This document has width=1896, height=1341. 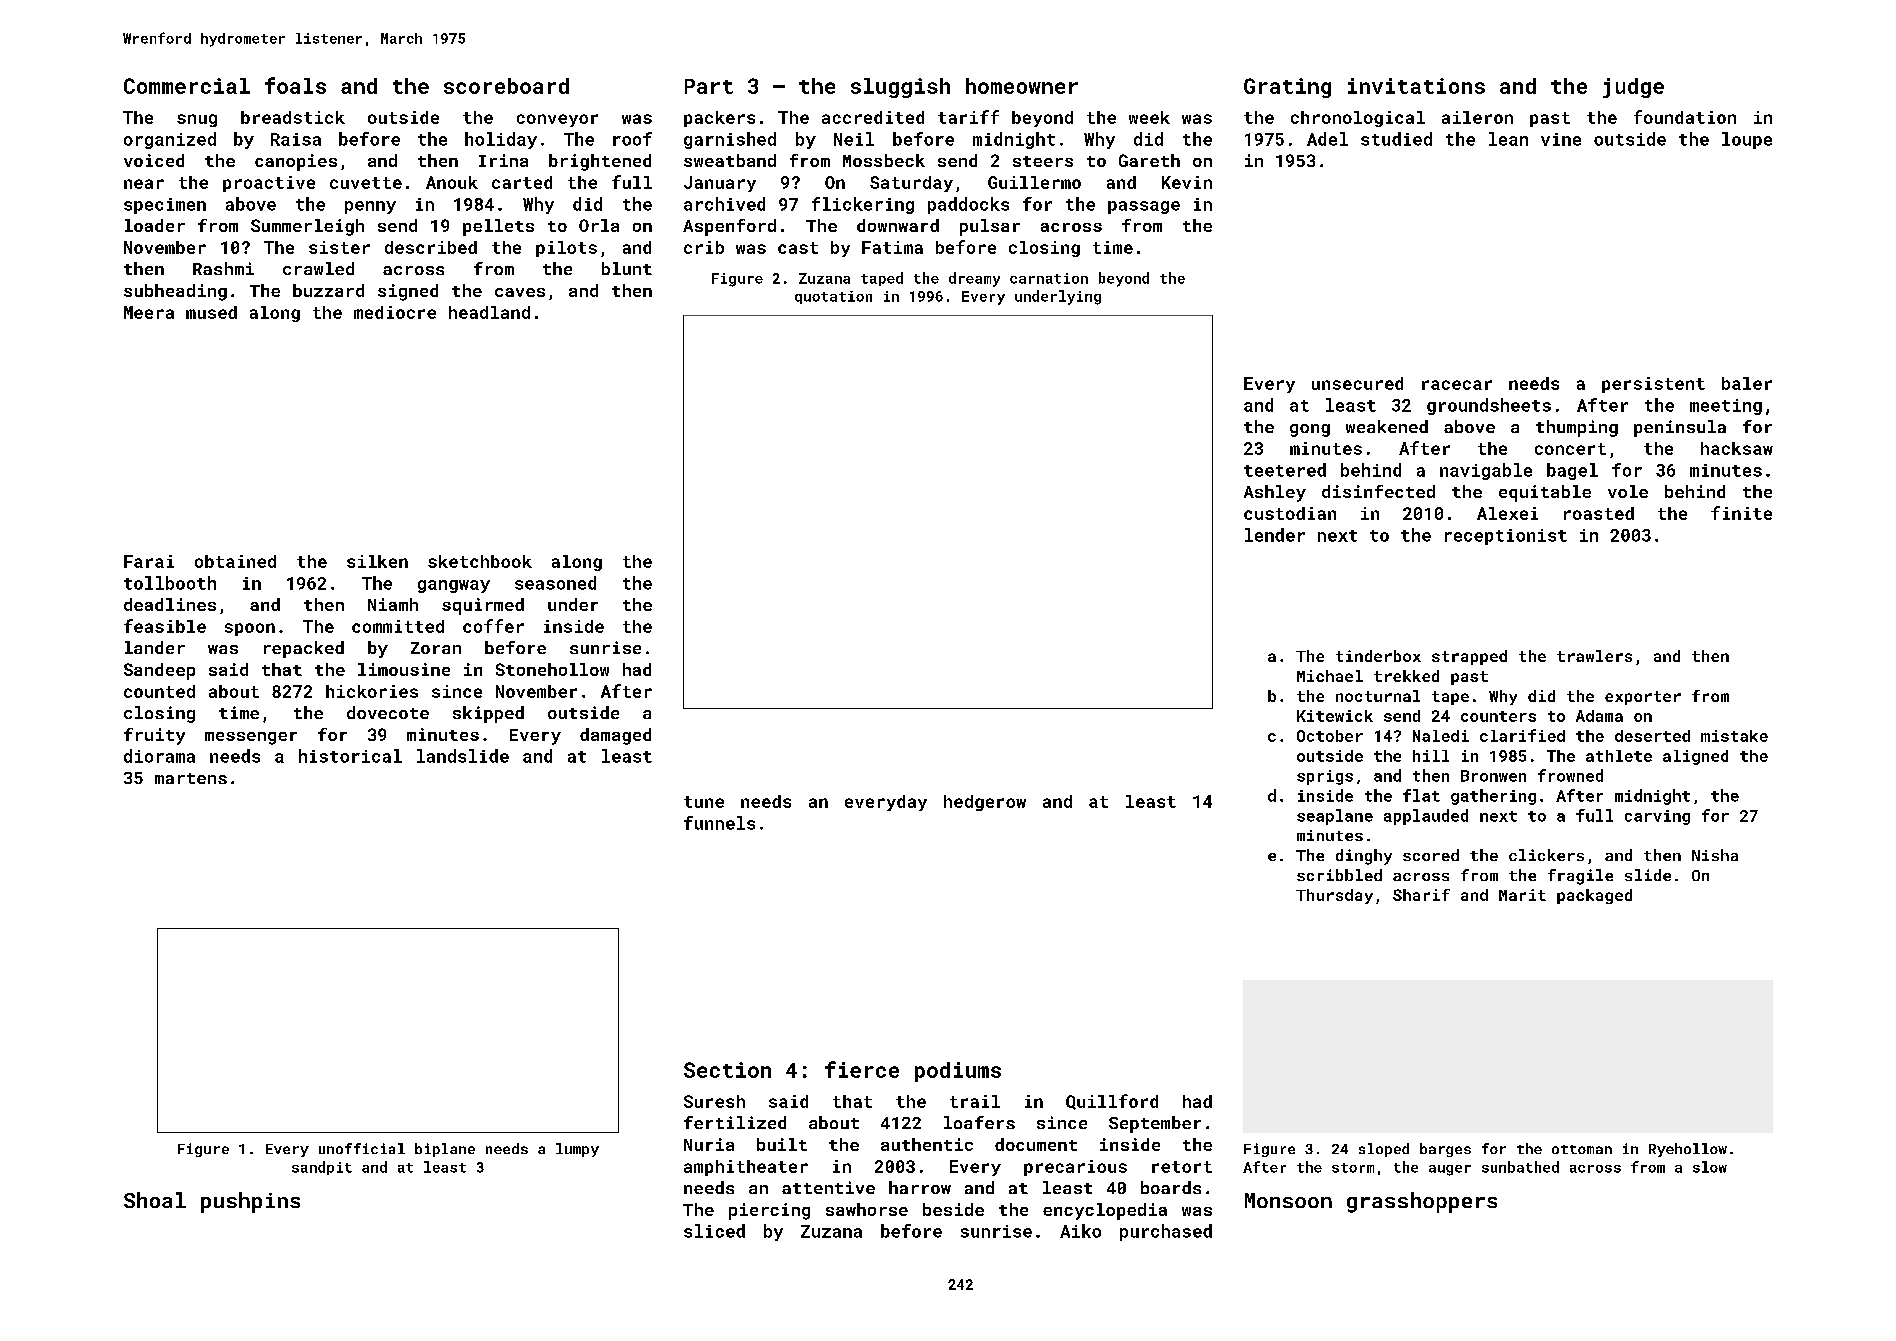 I want to click on judge, so click(x=1633, y=88).
